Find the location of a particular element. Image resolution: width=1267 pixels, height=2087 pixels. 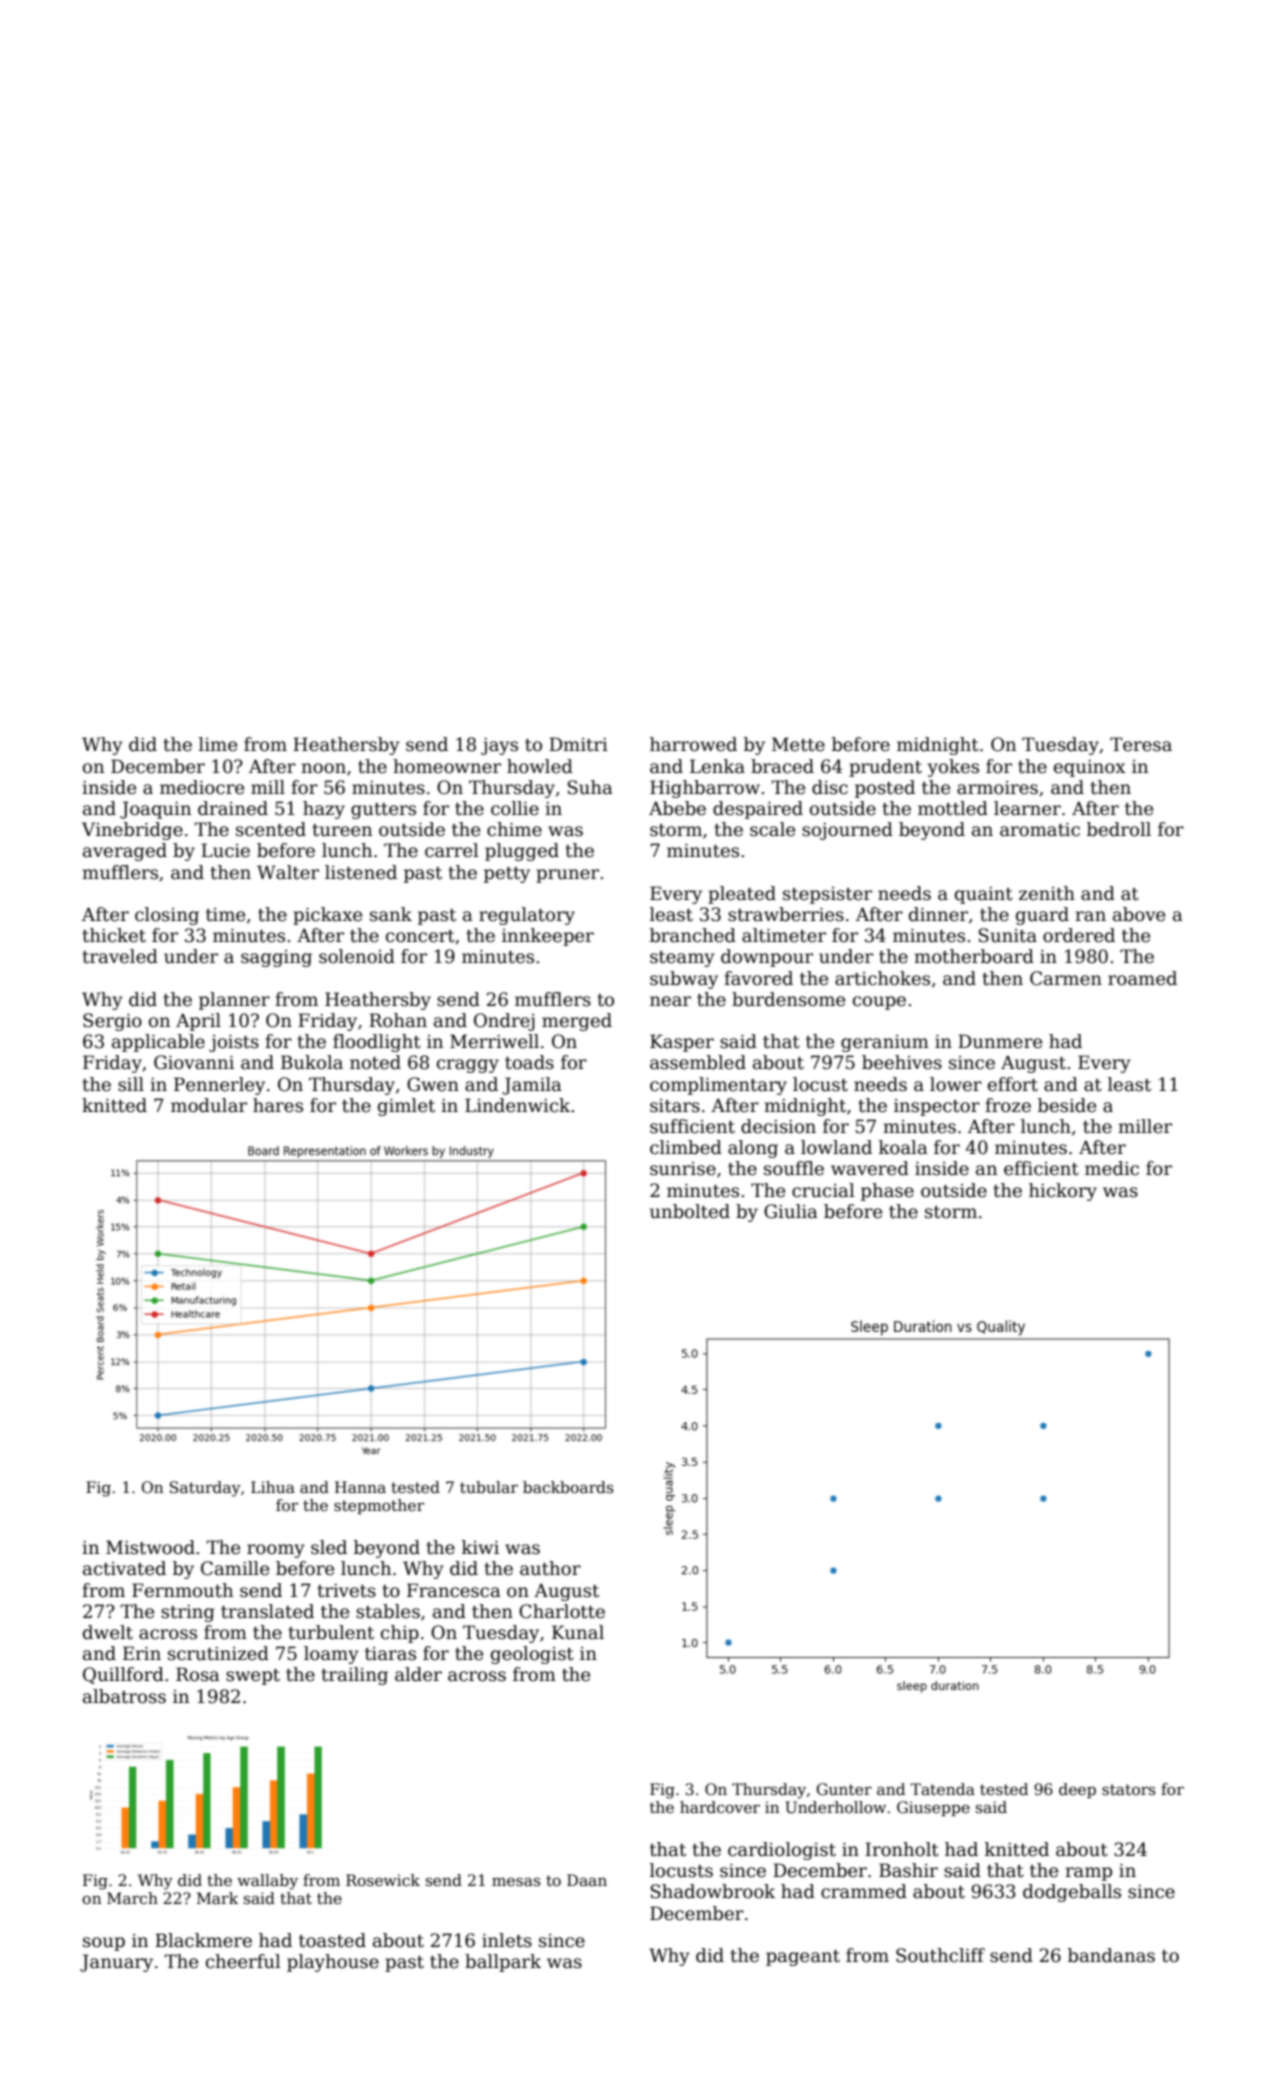

unbolted is located at coordinates (690, 1211).
